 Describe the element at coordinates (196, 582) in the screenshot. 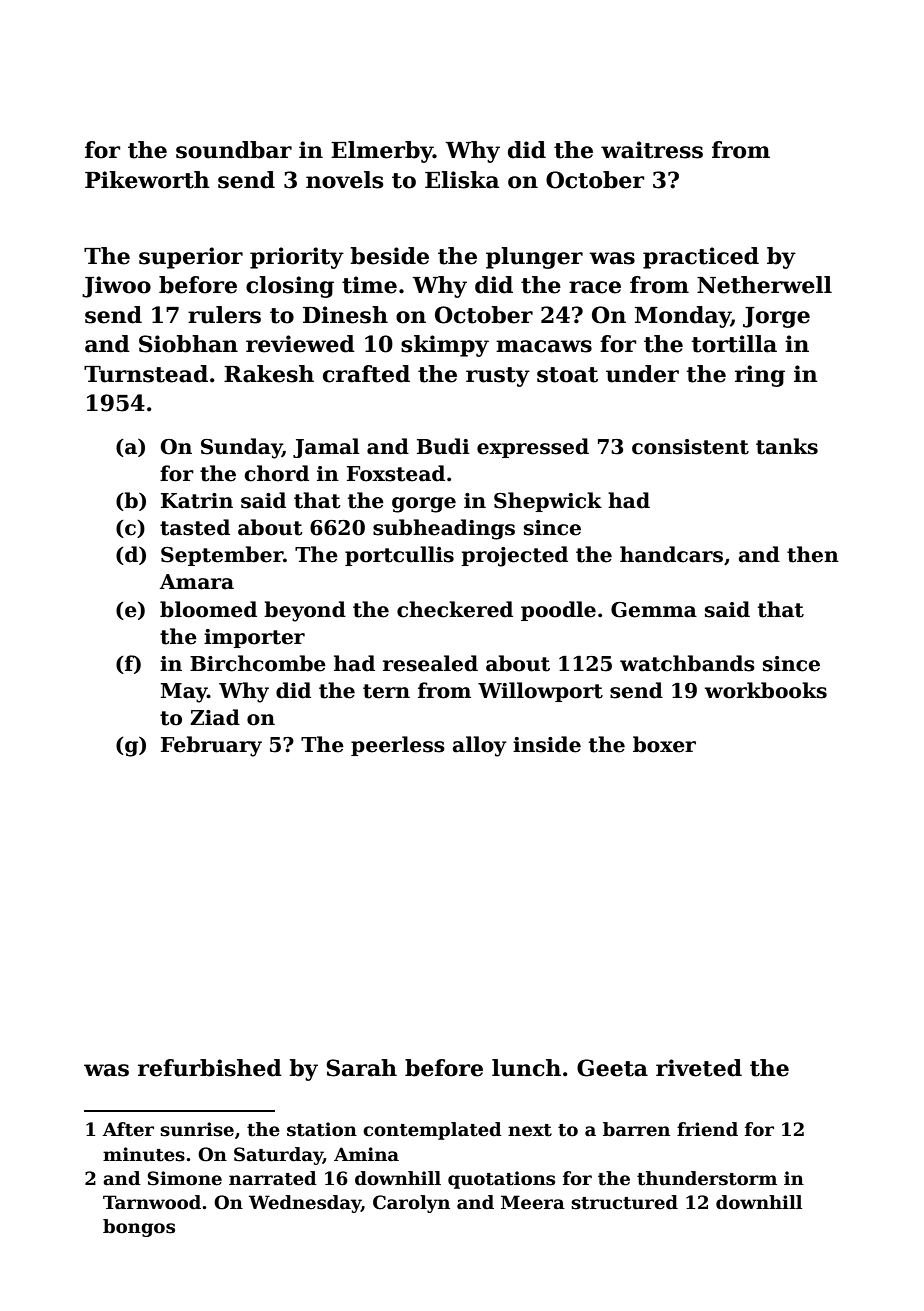

I see `Amara` at that location.
